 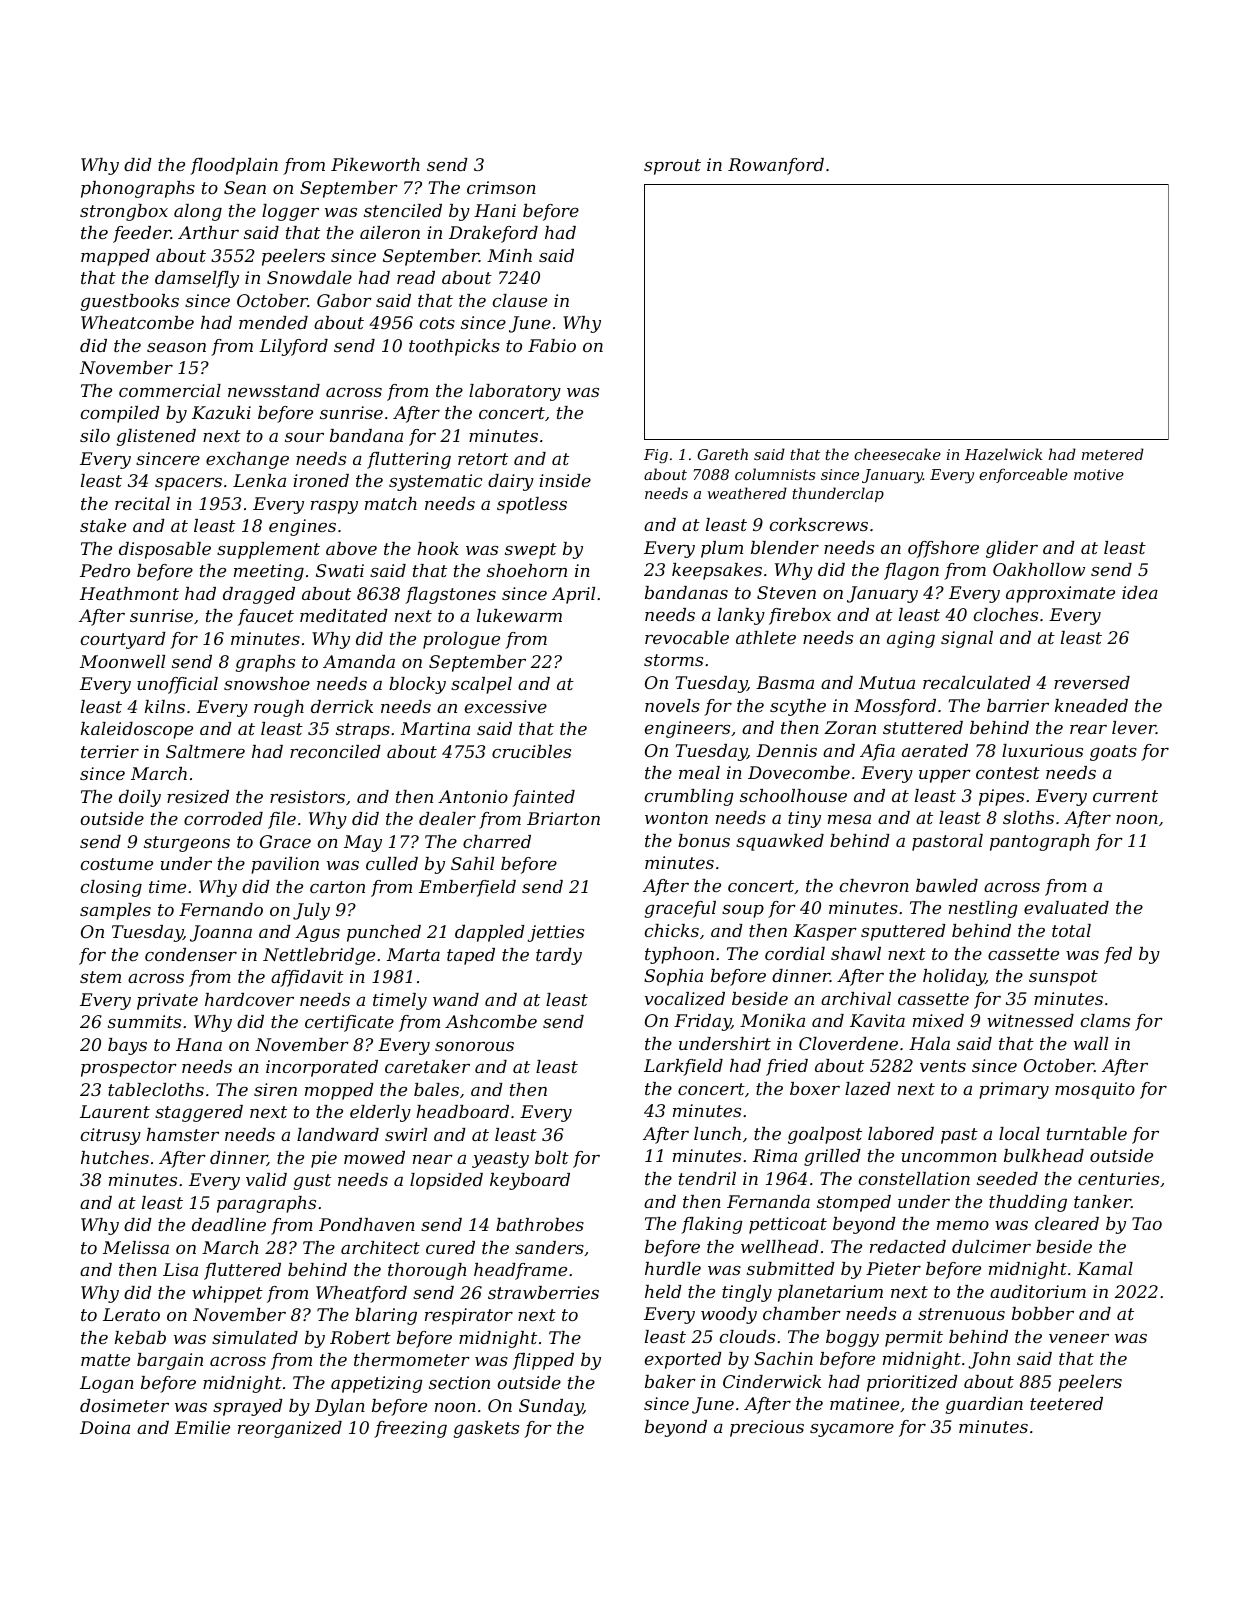 What do you see at coordinates (105, 1427) in the screenshot?
I see `Doina` at bounding box center [105, 1427].
